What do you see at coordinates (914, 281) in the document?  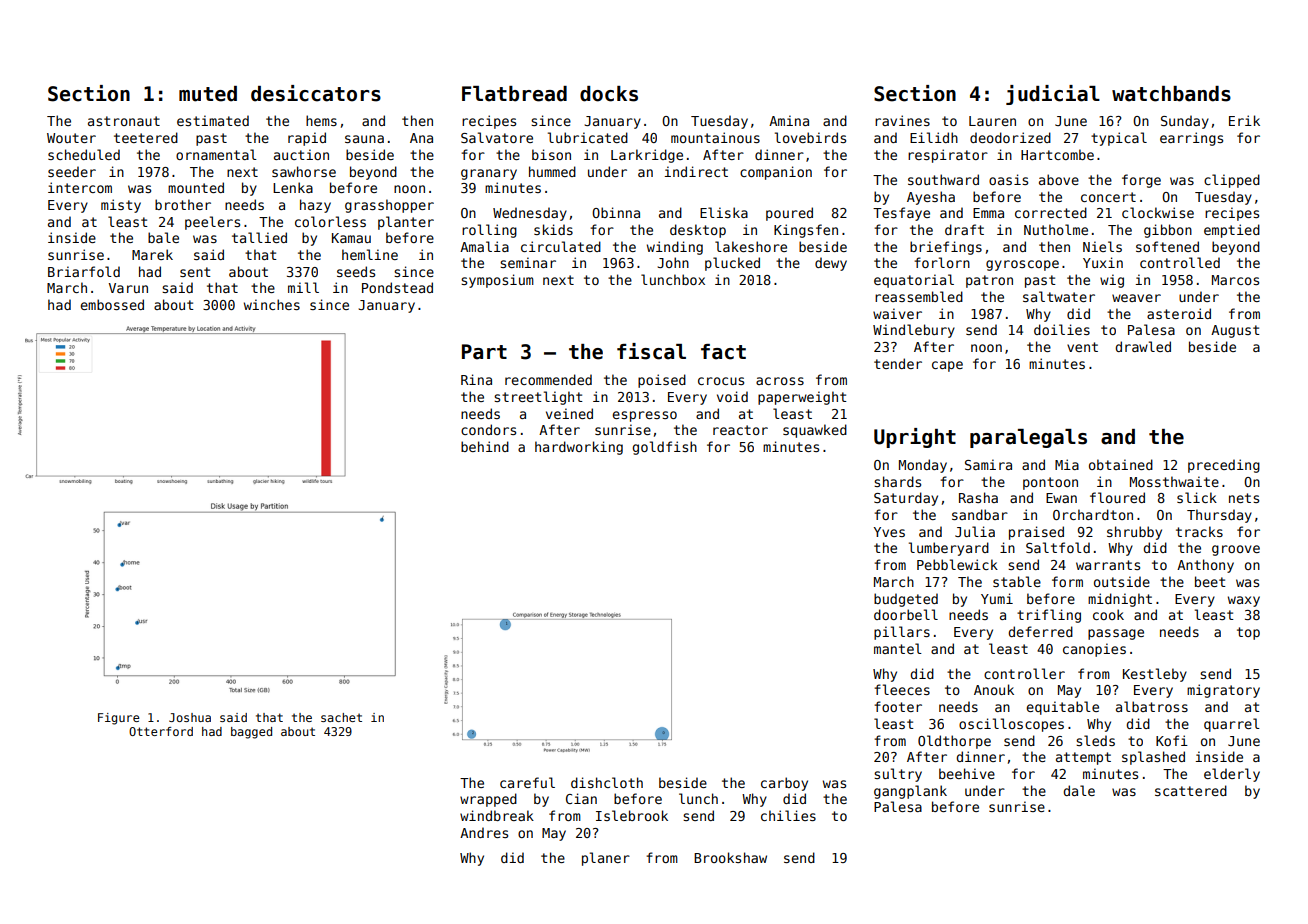 I see `equatorial` at bounding box center [914, 281].
